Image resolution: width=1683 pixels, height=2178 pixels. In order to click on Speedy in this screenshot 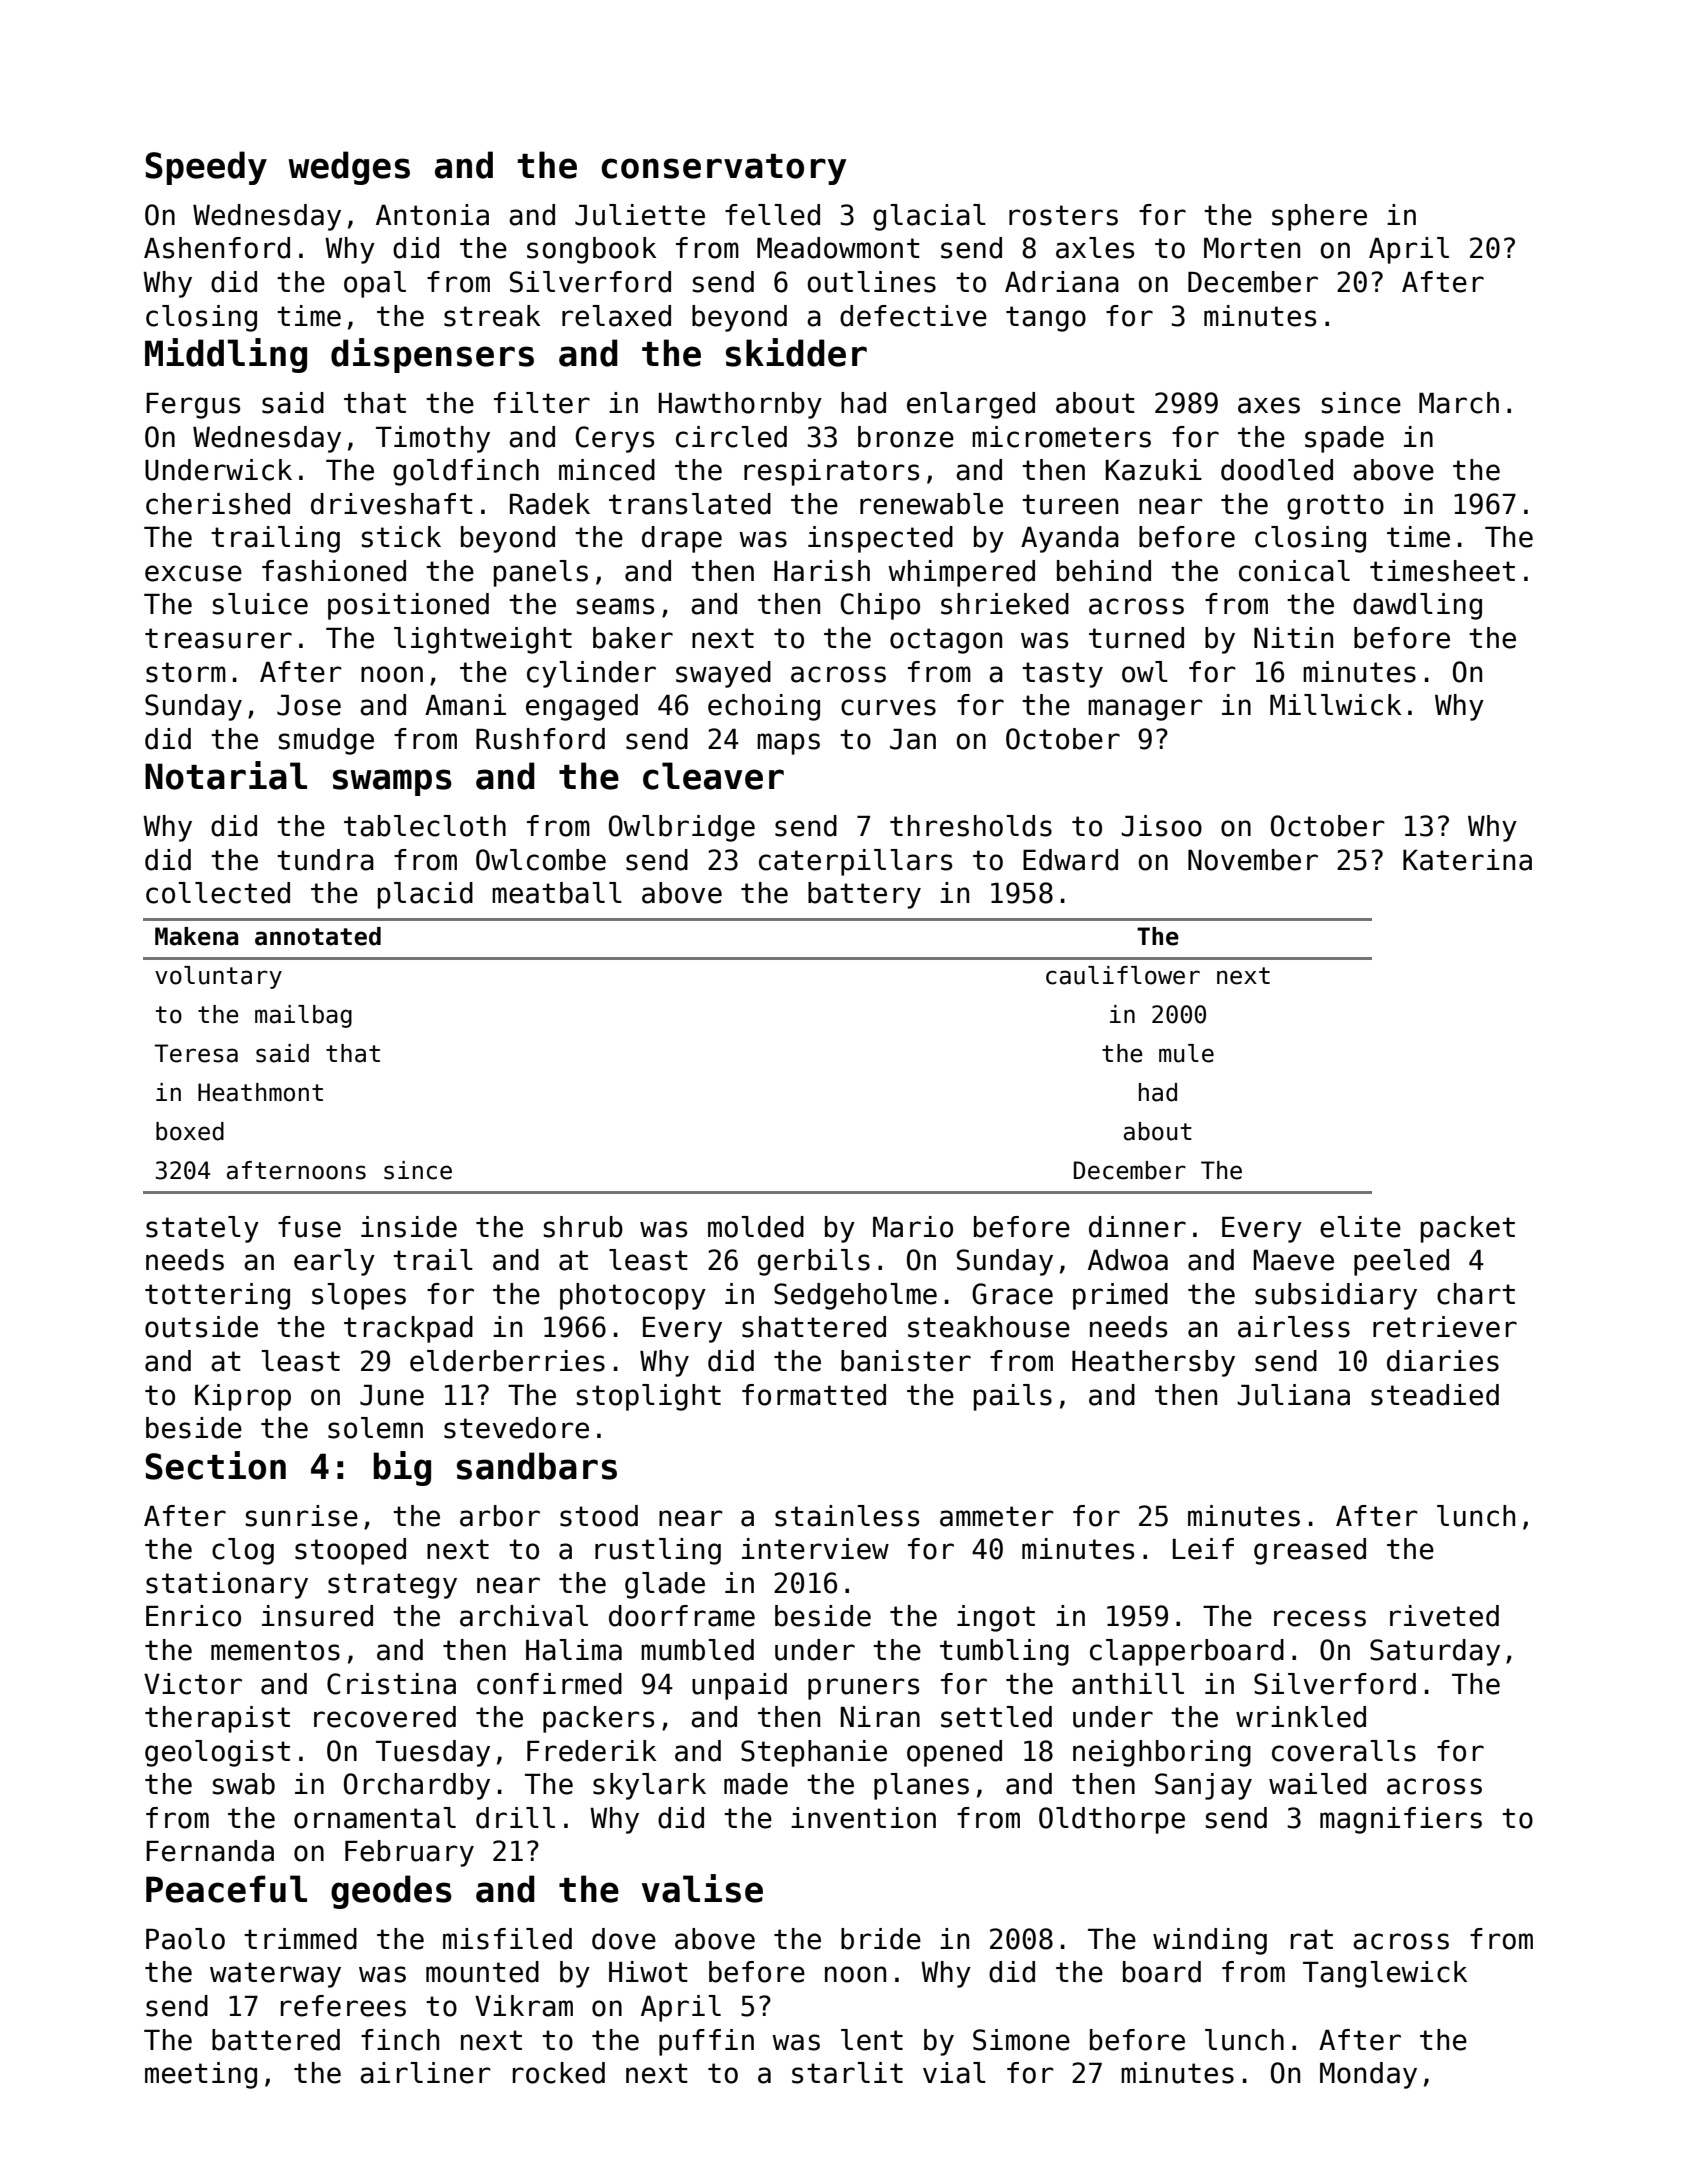, I will do `click(206, 168)`.
